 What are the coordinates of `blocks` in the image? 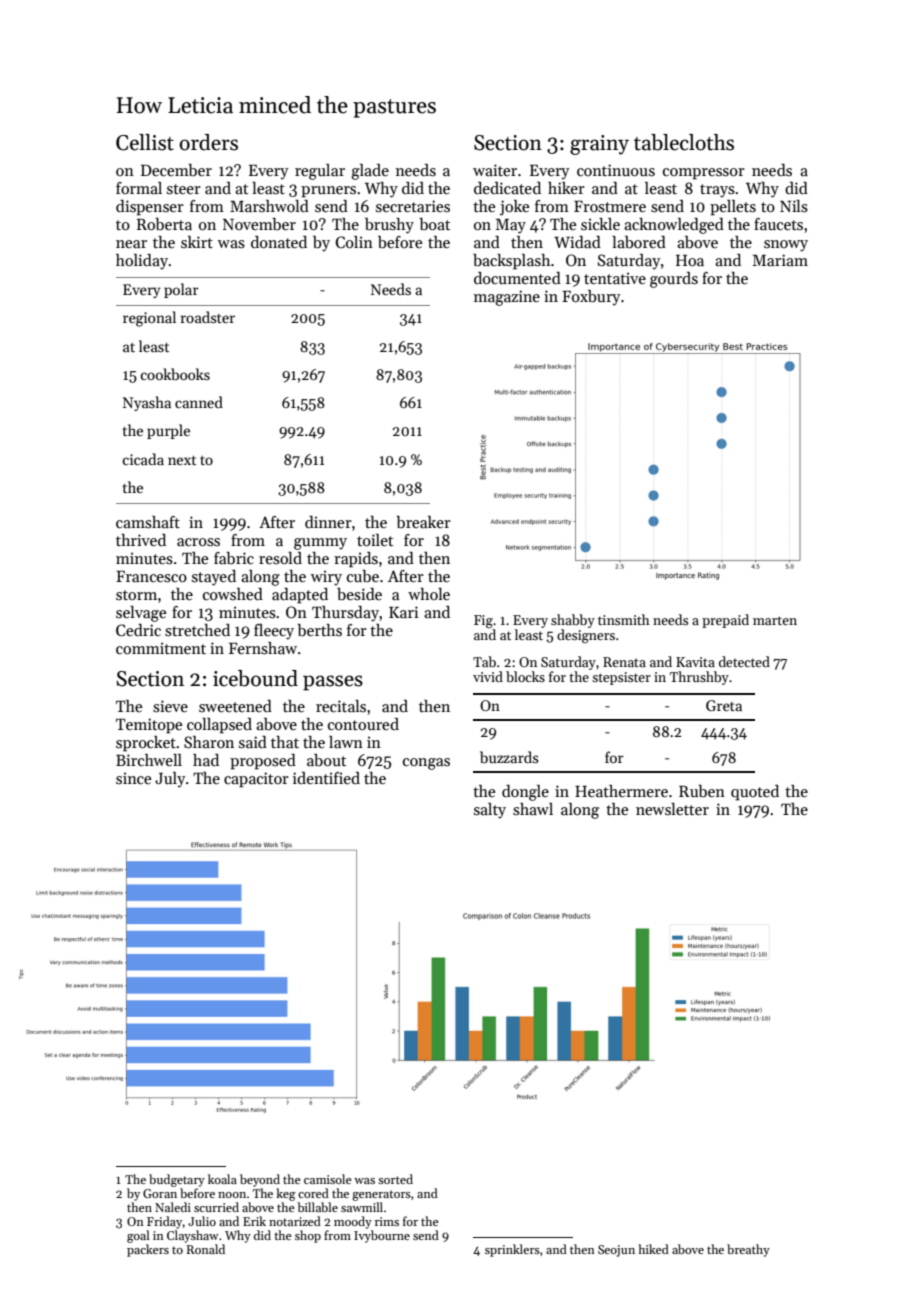 It's located at (525, 676).
